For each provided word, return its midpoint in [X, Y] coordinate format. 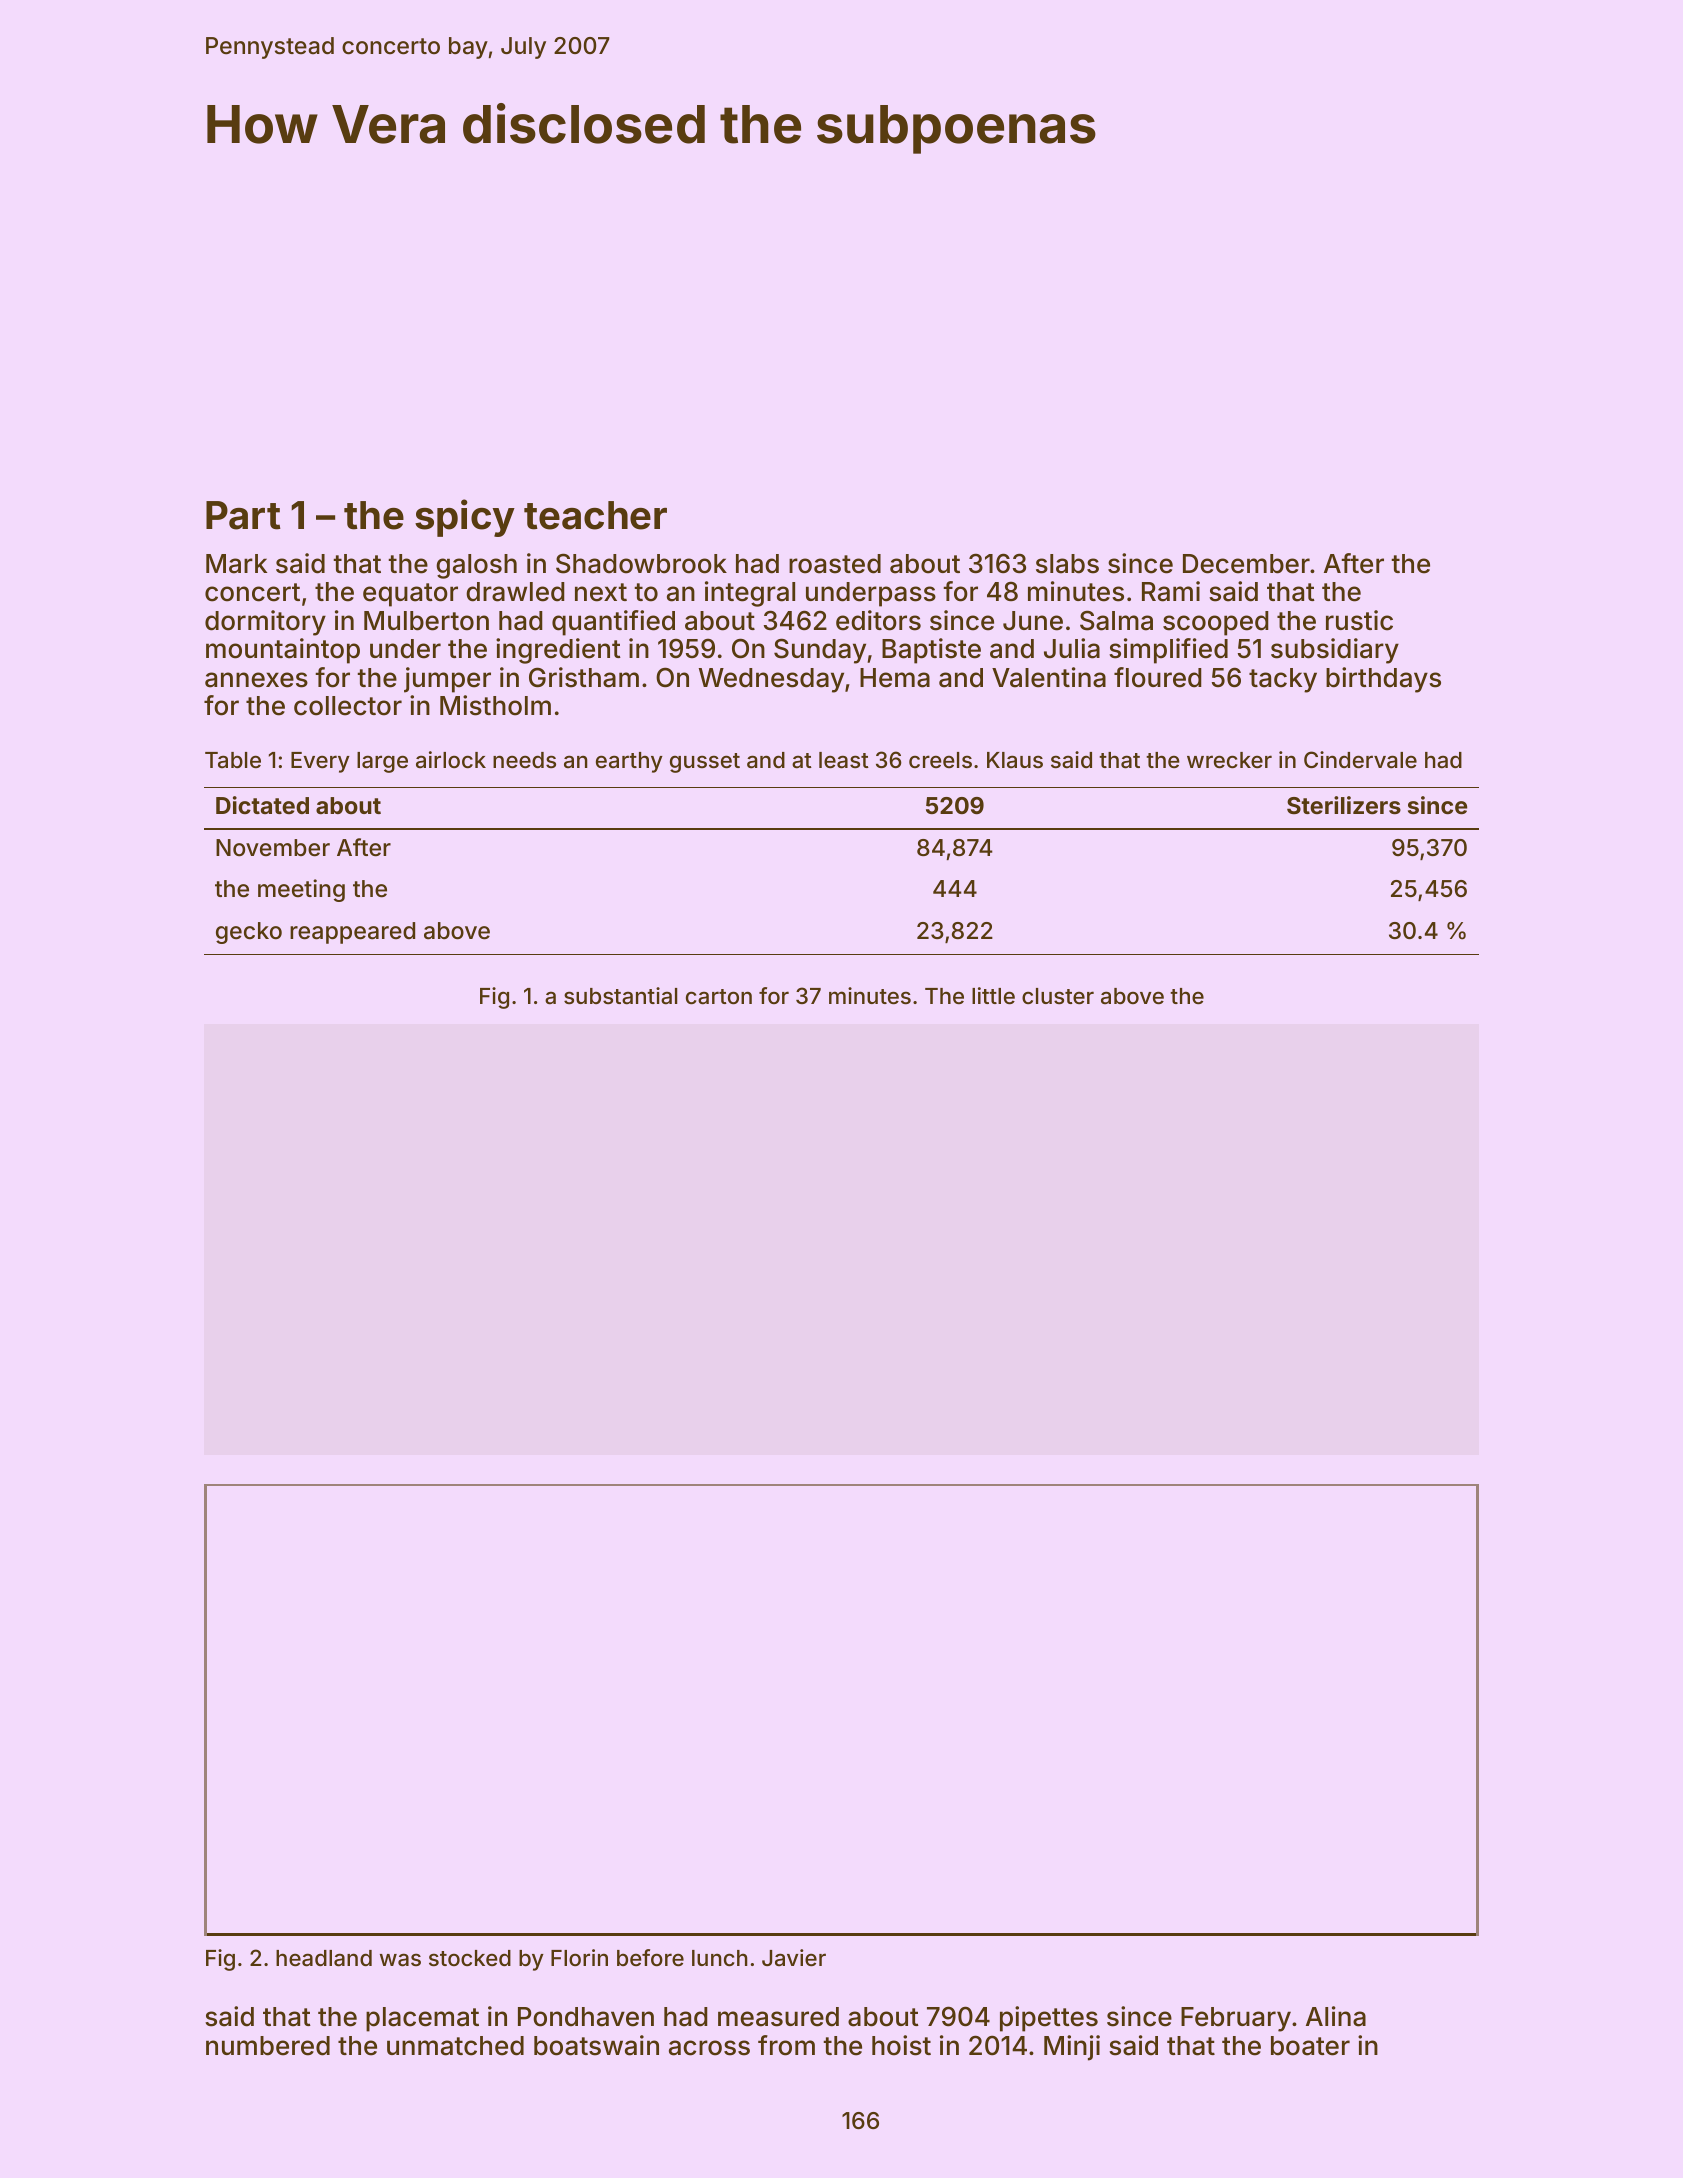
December [1246, 564]
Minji [1072, 2048]
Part [243, 515]
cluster [1058, 996]
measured [778, 2017]
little [993, 995]
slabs [1067, 564]
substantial [620, 996]
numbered [268, 2046]
